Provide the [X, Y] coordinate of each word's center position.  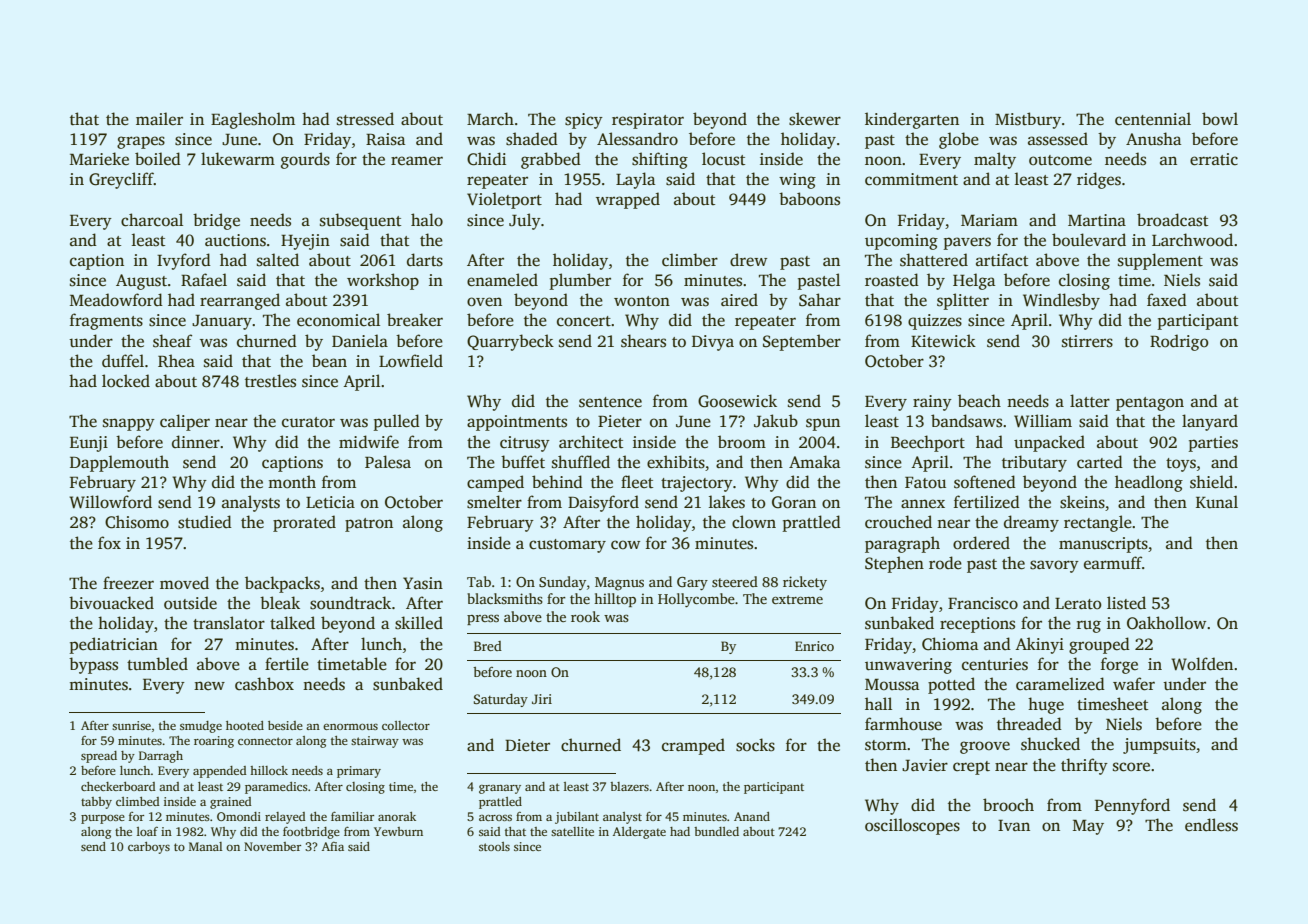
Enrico [814, 646]
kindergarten [912, 120]
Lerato [1078, 604]
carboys [149, 848]
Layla [635, 180]
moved [184, 583]
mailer [159, 119]
